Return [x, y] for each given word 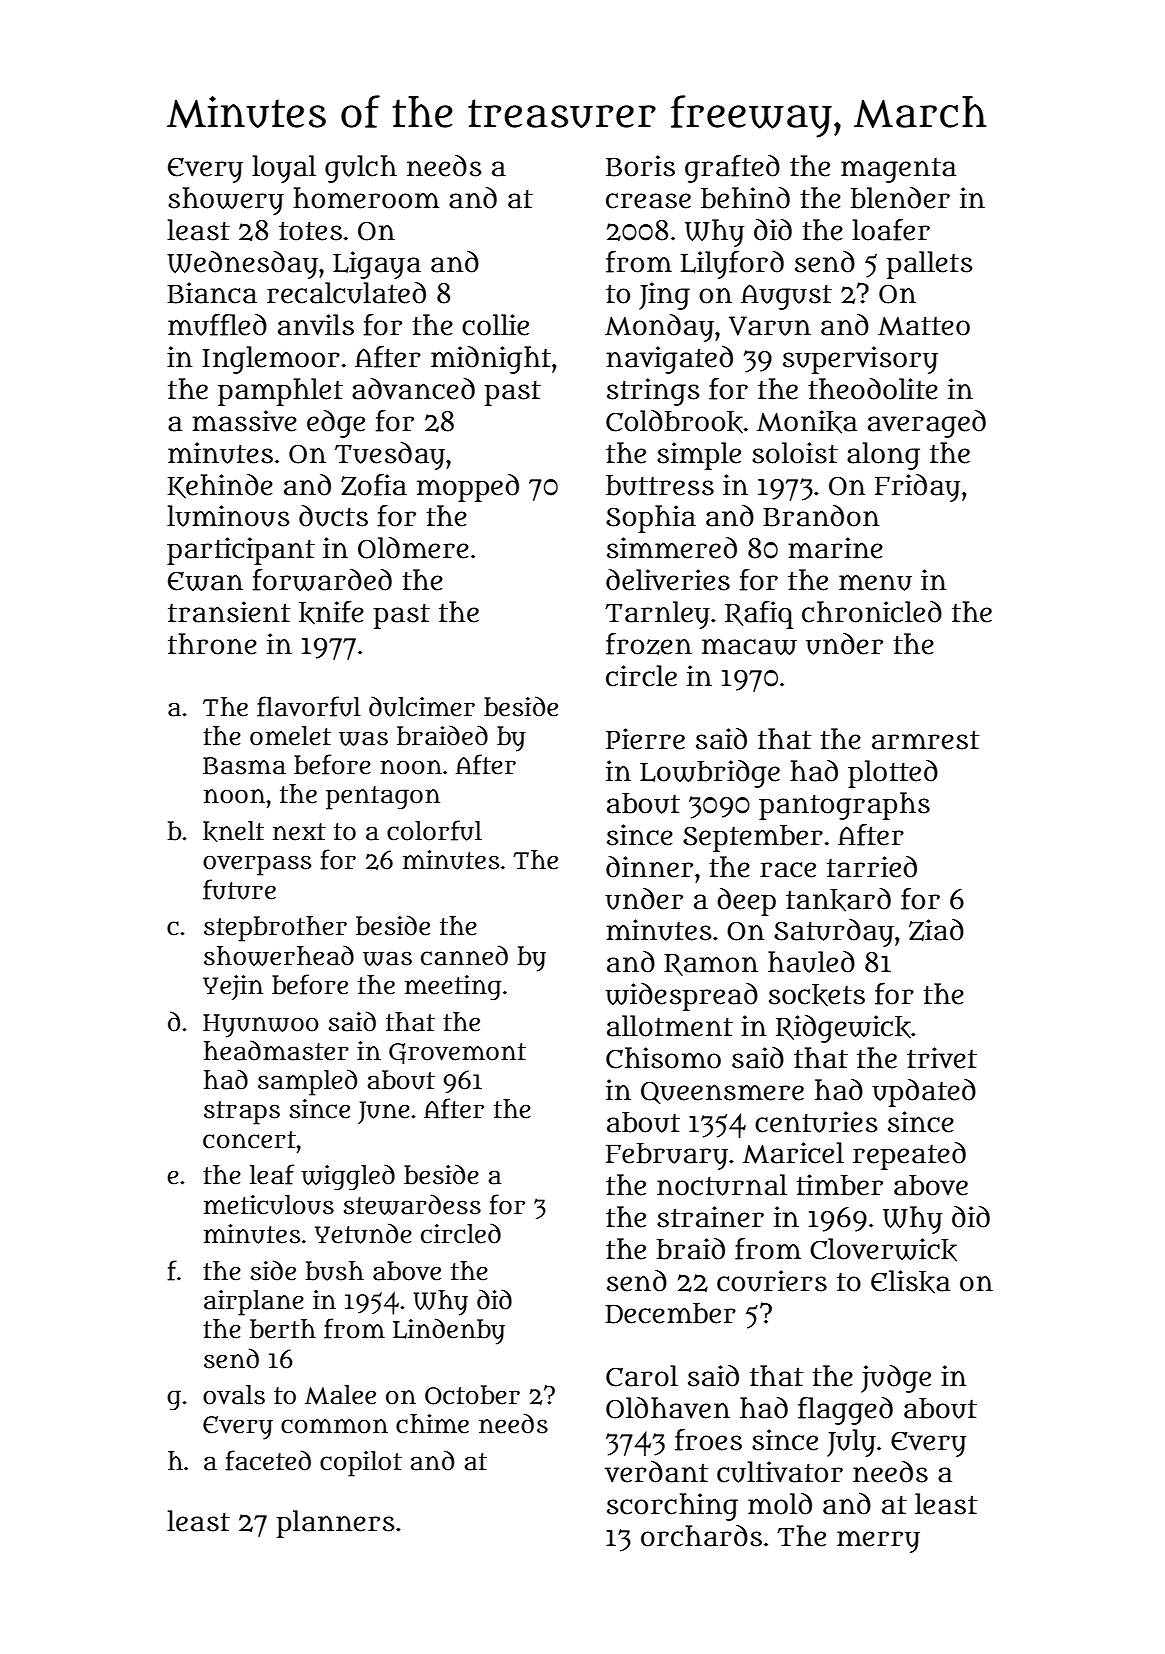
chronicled [872, 612]
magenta [898, 170]
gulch [361, 169]
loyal [284, 169]
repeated [909, 1156]
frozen [649, 644]
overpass [257, 865]
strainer [710, 1217]
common [334, 1426]
